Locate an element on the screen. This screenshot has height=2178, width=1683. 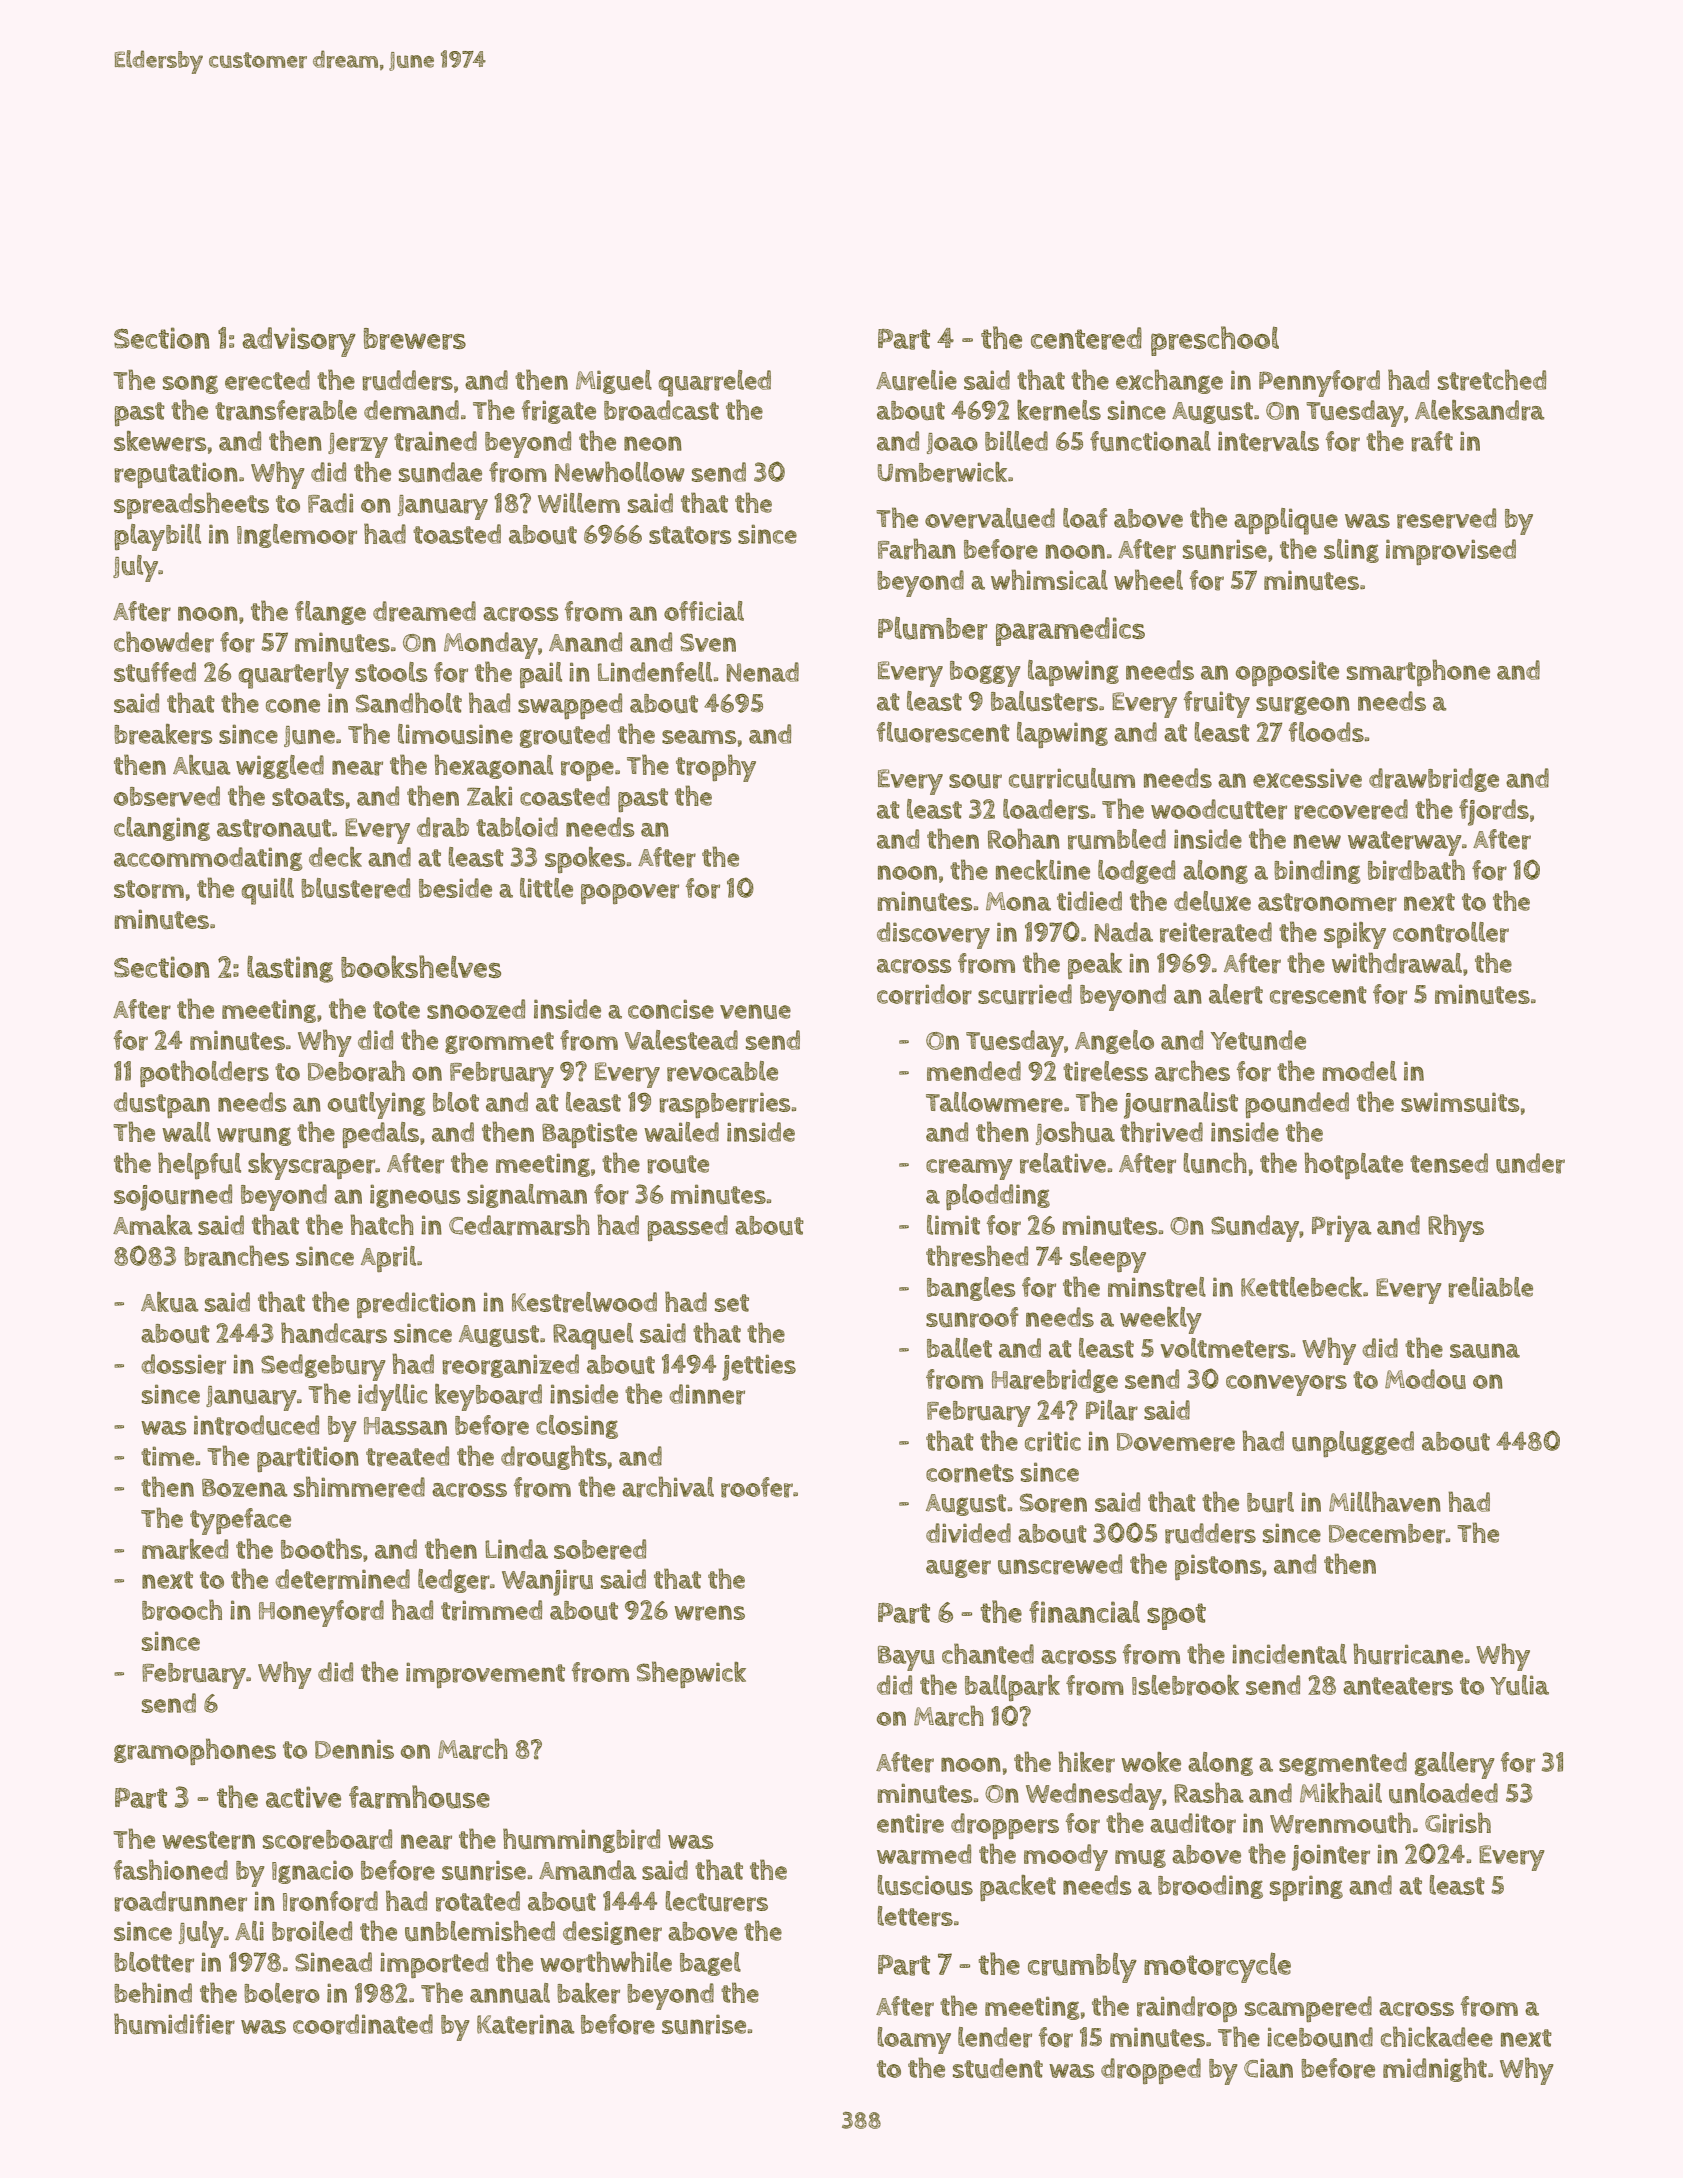
tidied is located at coordinates (1089, 901).
